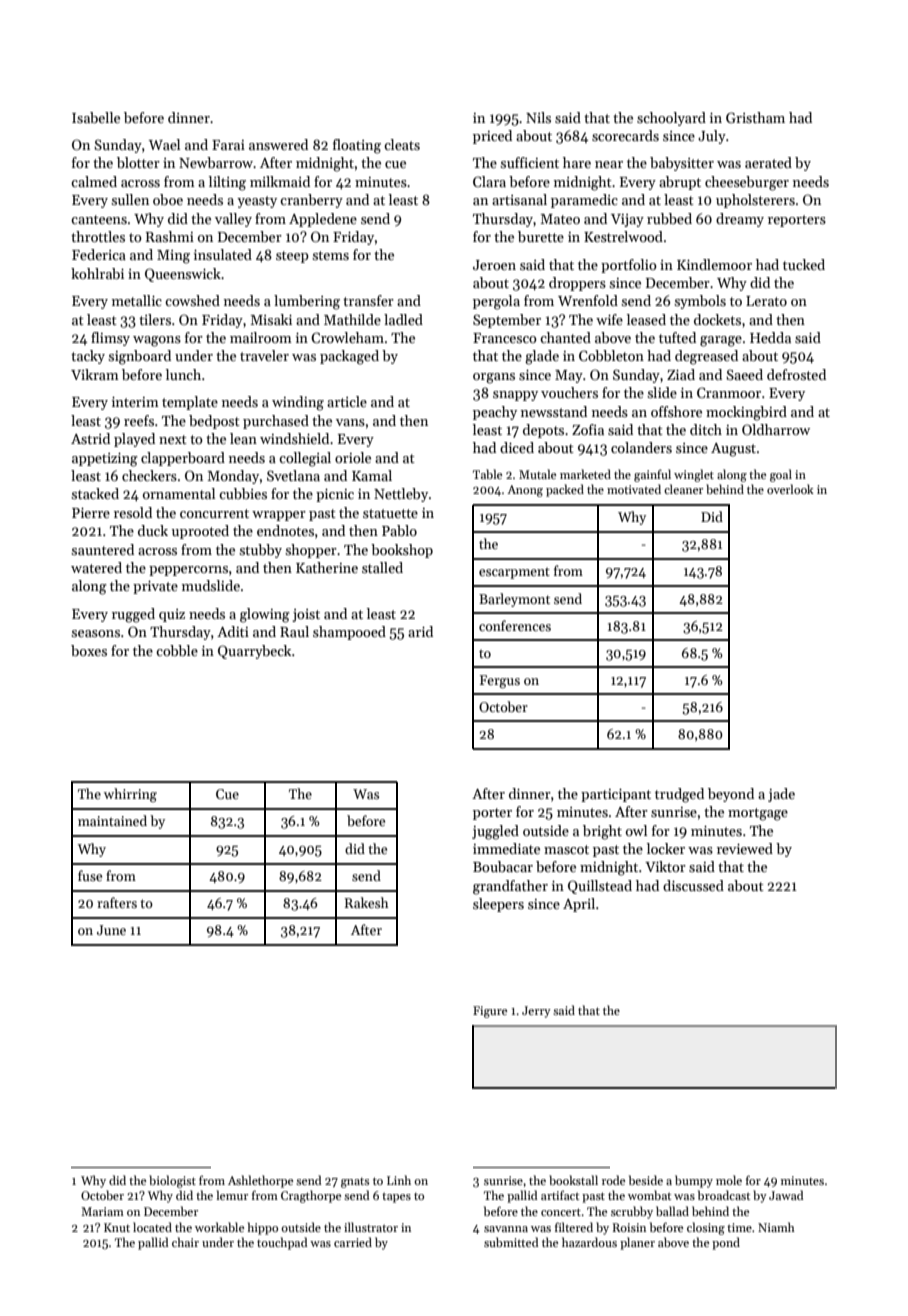  I want to click on cleats, so click(402, 144).
